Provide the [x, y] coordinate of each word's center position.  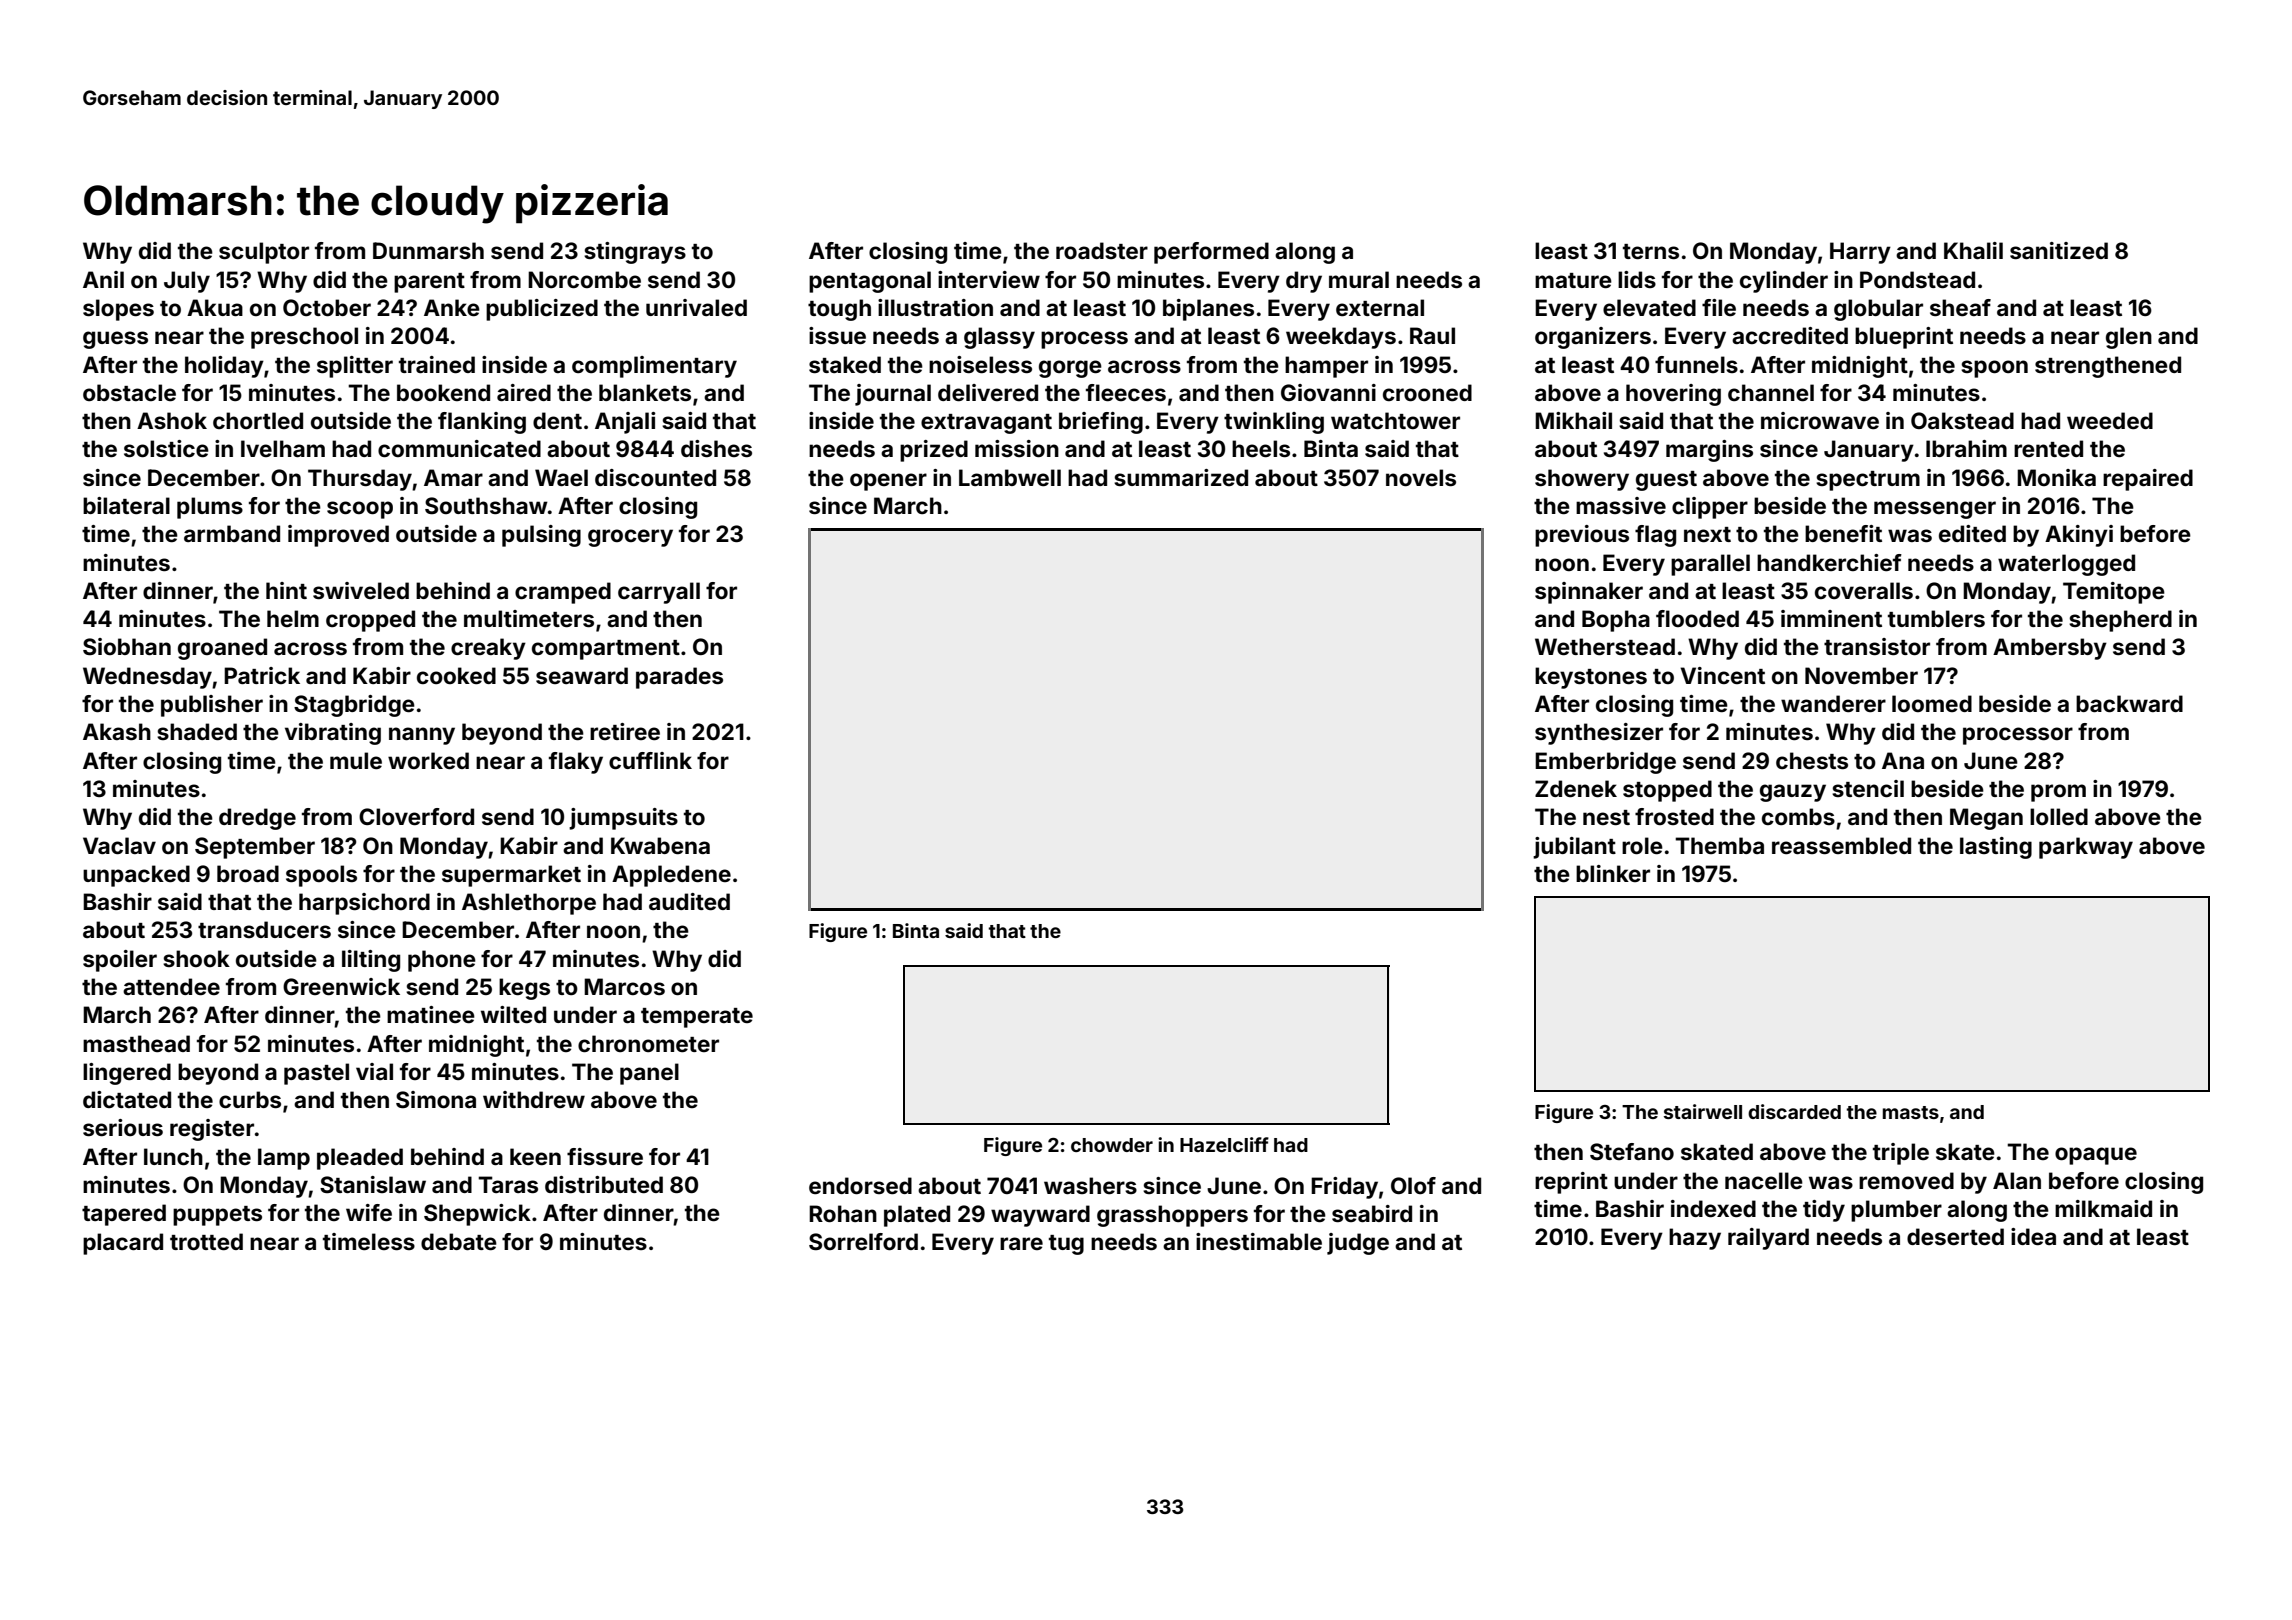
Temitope [2114, 593]
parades [679, 678]
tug [1066, 1245]
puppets [217, 1216]
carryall [659, 593]
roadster [1102, 250]
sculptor [264, 253]
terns [1651, 251]
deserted [1955, 1236]
